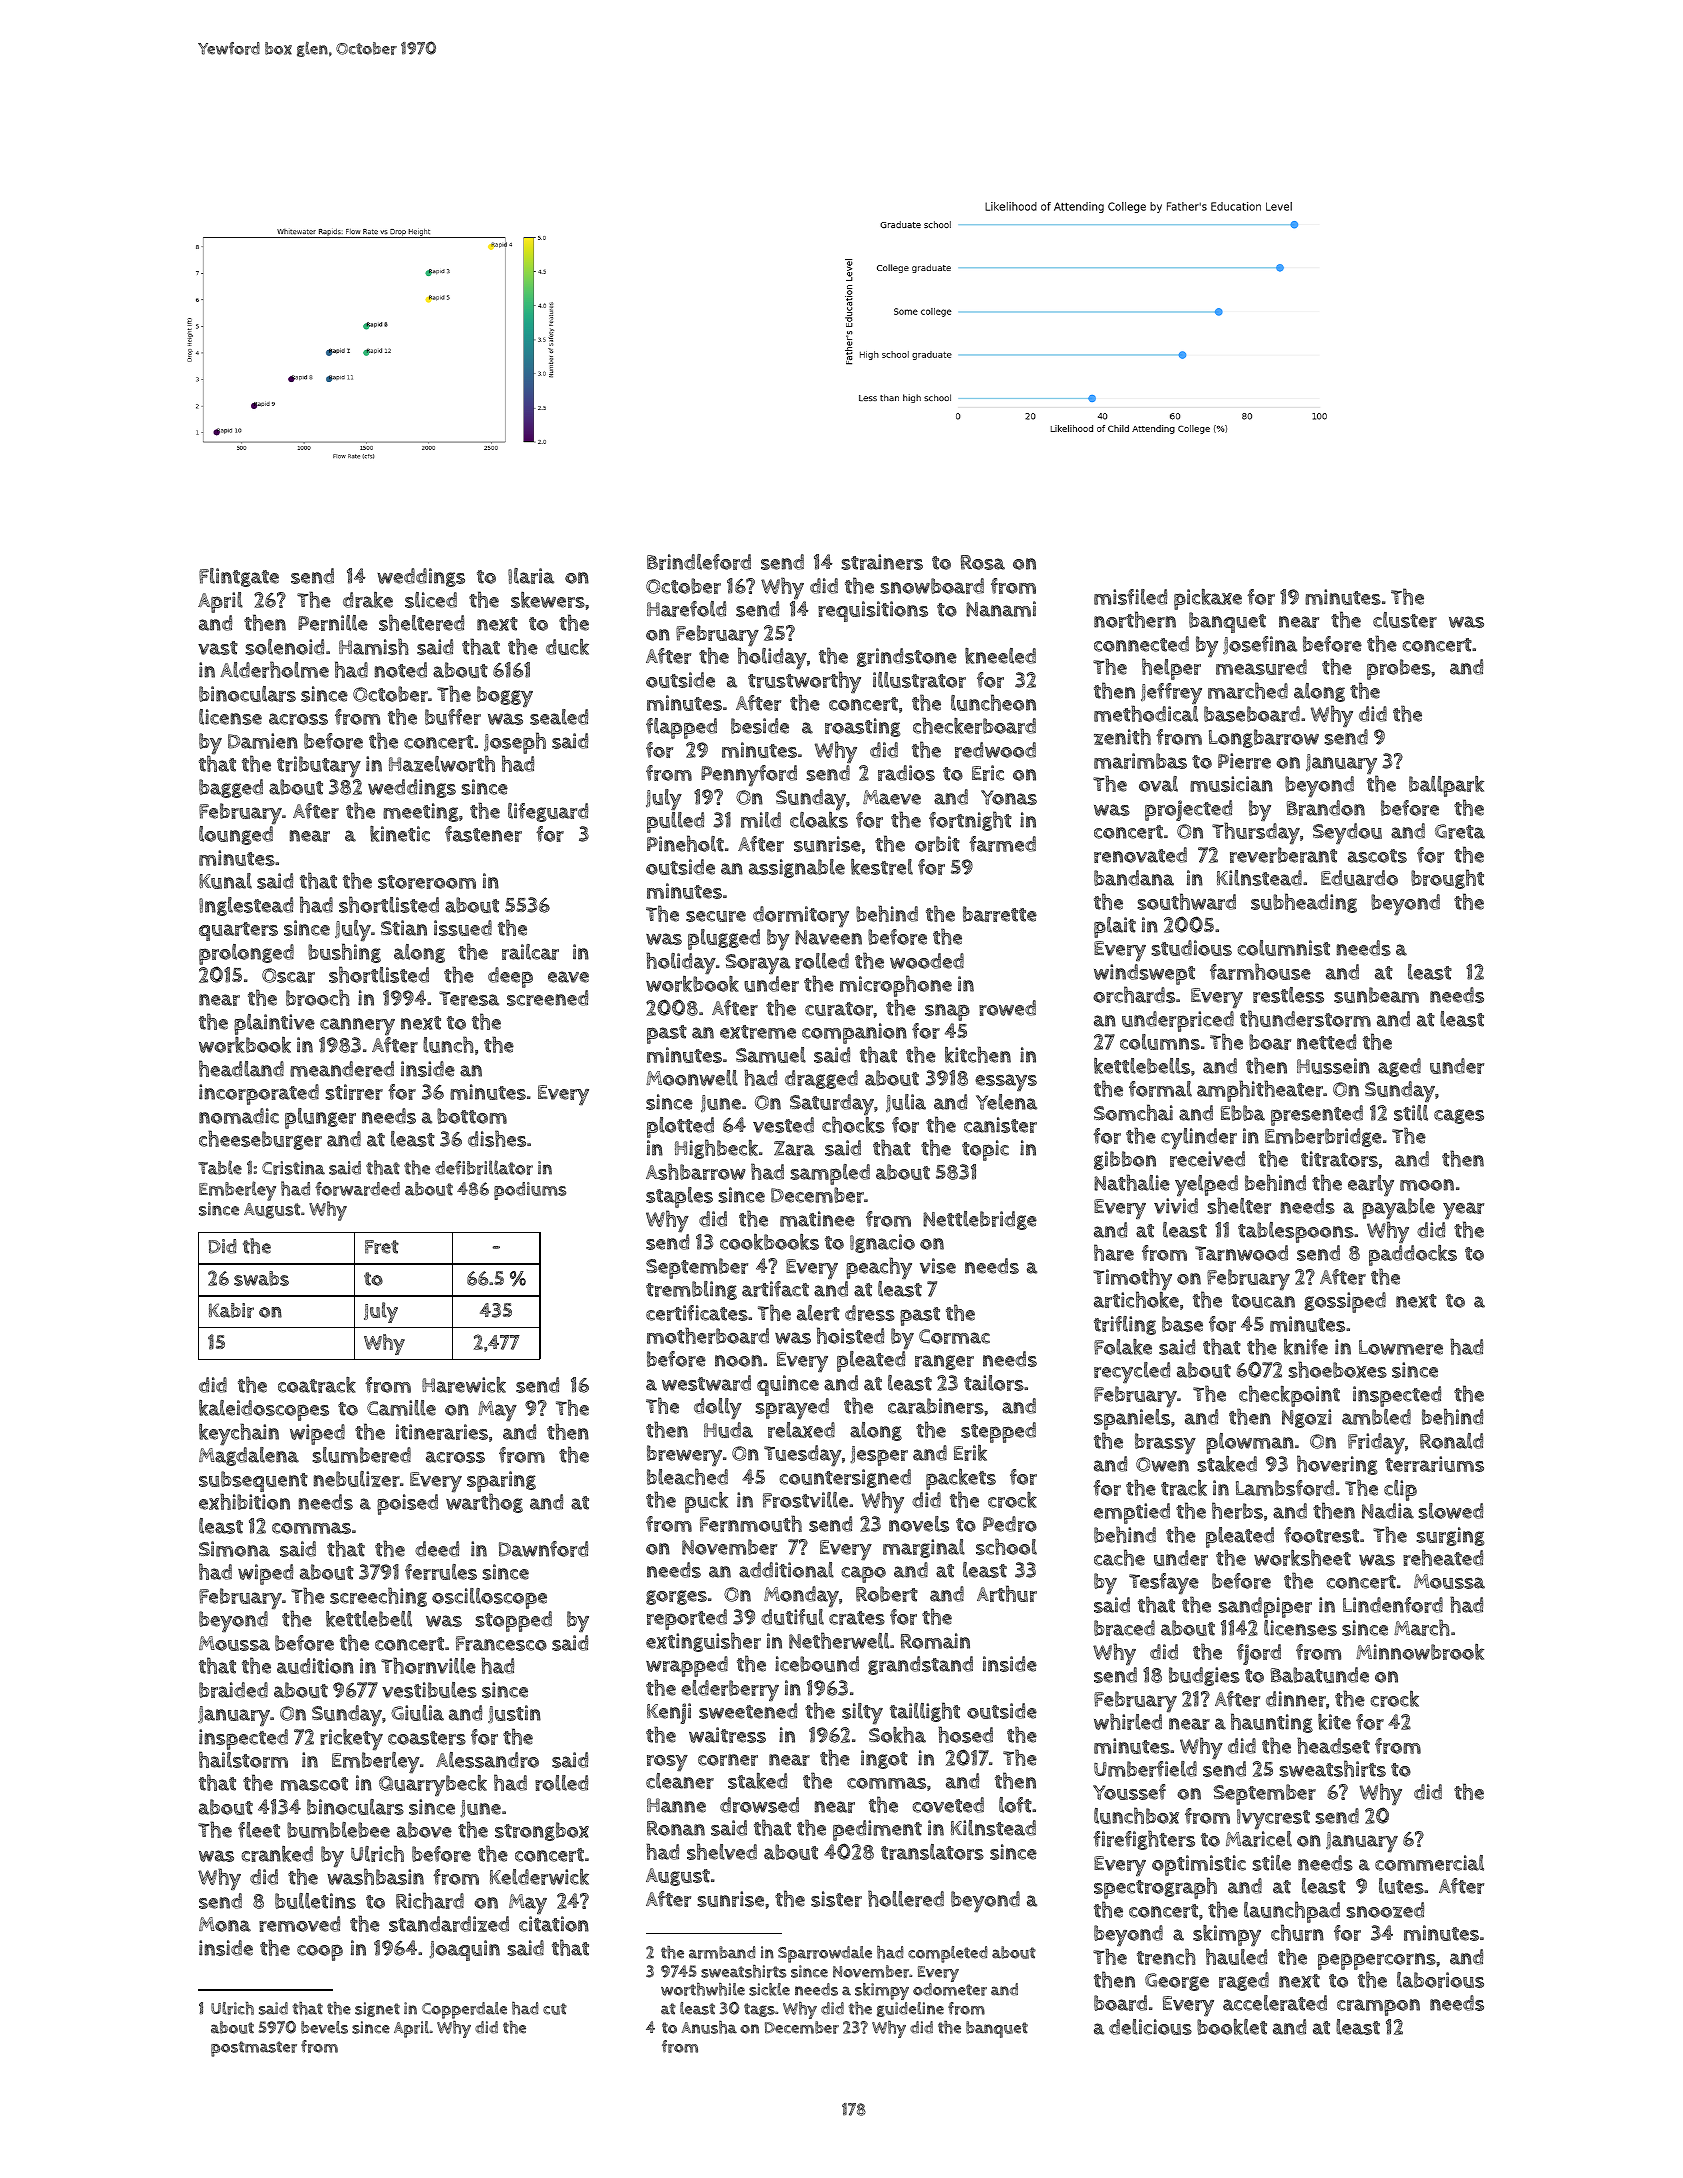 This screenshot has width=1683, height=2178. What do you see at coordinates (243, 1759) in the screenshot?
I see `hailstorm` at bounding box center [243, 1759].
